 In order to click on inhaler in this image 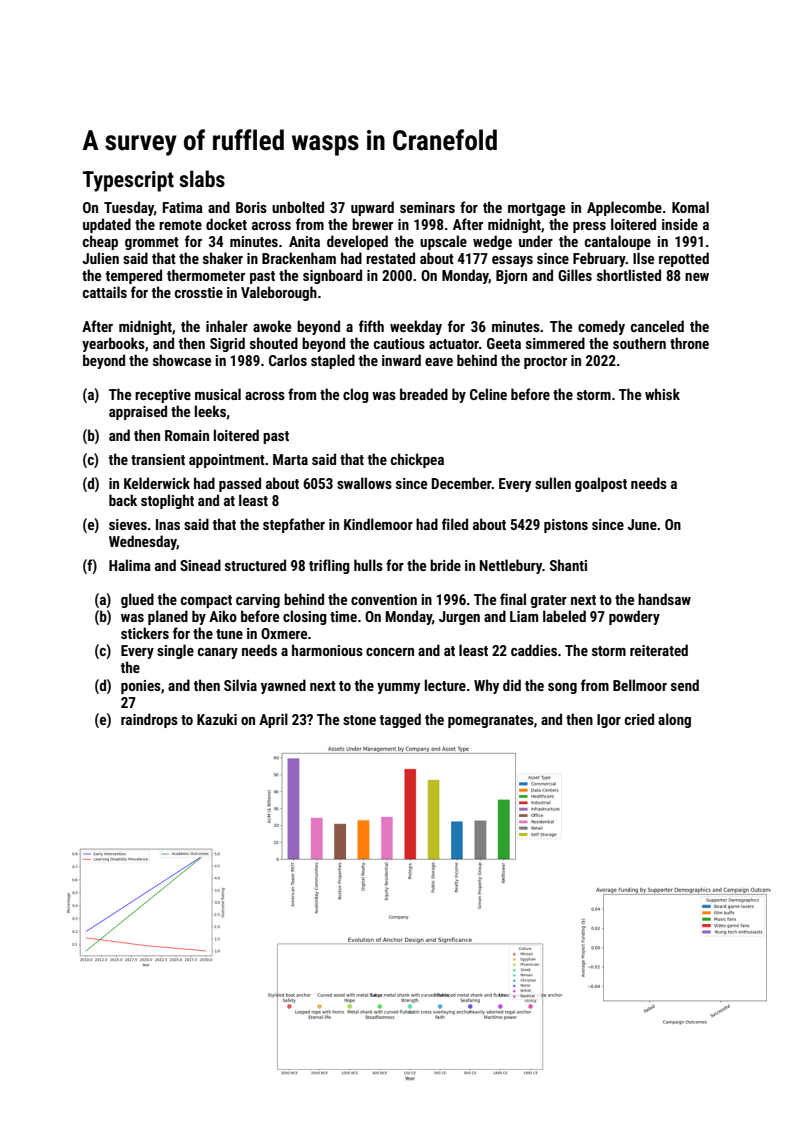, I will do `click(227, 326)`.
